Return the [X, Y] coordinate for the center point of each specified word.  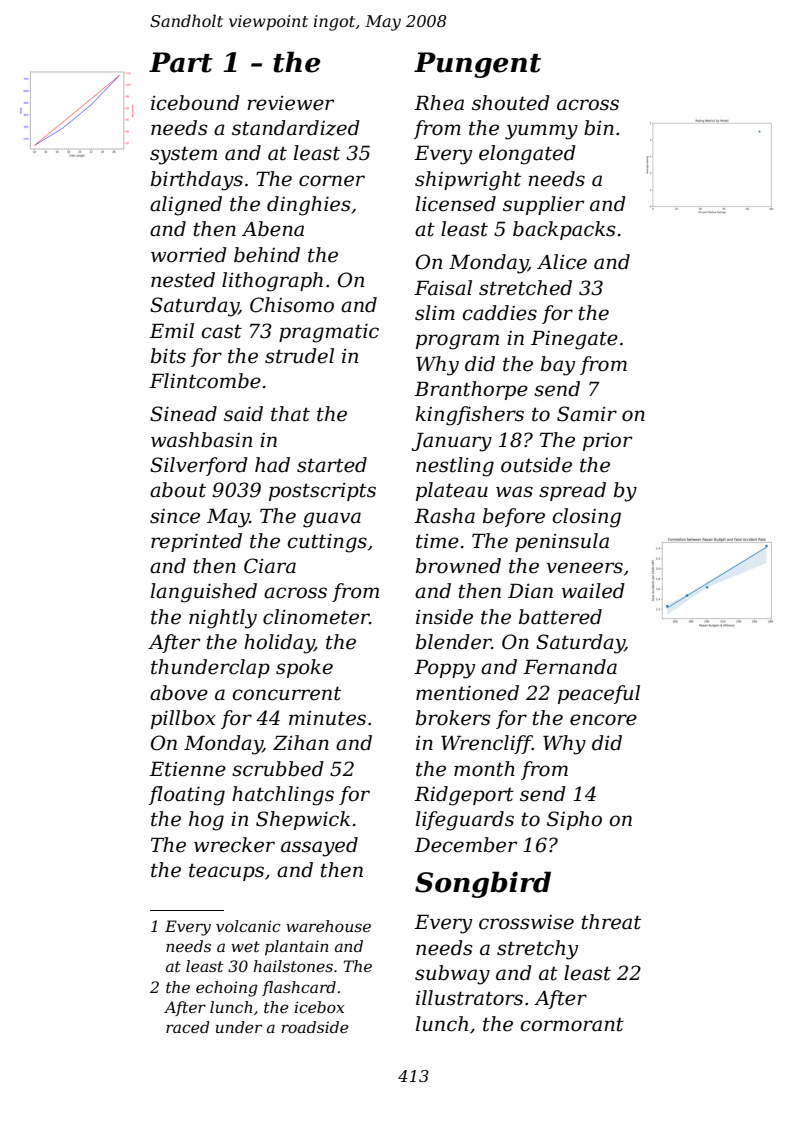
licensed [456, 204]
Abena [273, 229]
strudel [299, 356]
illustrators [469, 998]
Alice [562, 262]
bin [599, 128]
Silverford [199, 466]
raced [188, 1027]
